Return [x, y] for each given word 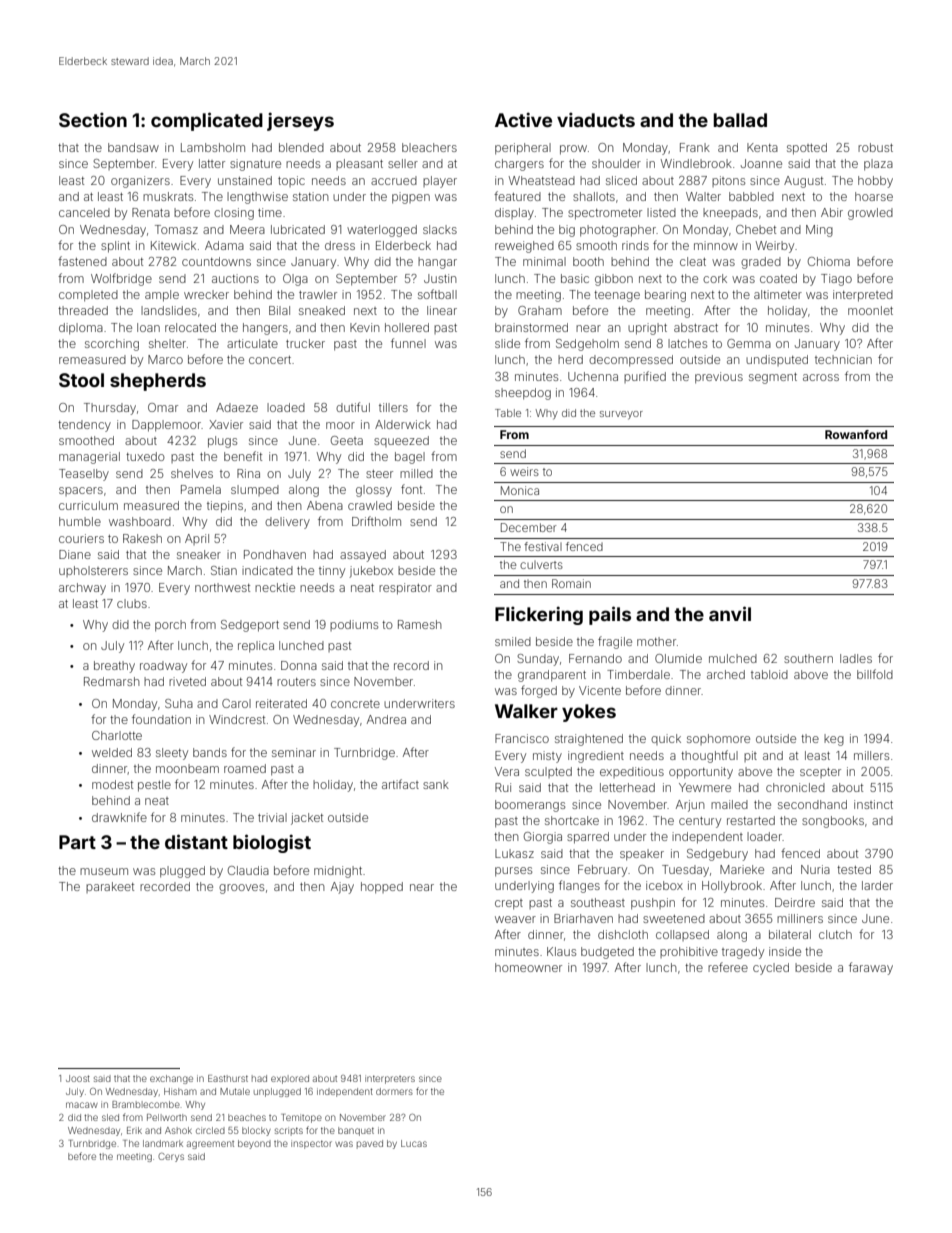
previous [719, 378]
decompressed [631, 361]
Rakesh [142, 538]
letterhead [627, 787]
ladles [856, 658]
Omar [163, 407]
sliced [621, 180]
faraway [871, 968]
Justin [440, 278]
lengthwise [257, 198]
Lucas [414, 1143]
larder [877, 885]
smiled [513, 641]
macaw [82, 1105]
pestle [154, 786]
